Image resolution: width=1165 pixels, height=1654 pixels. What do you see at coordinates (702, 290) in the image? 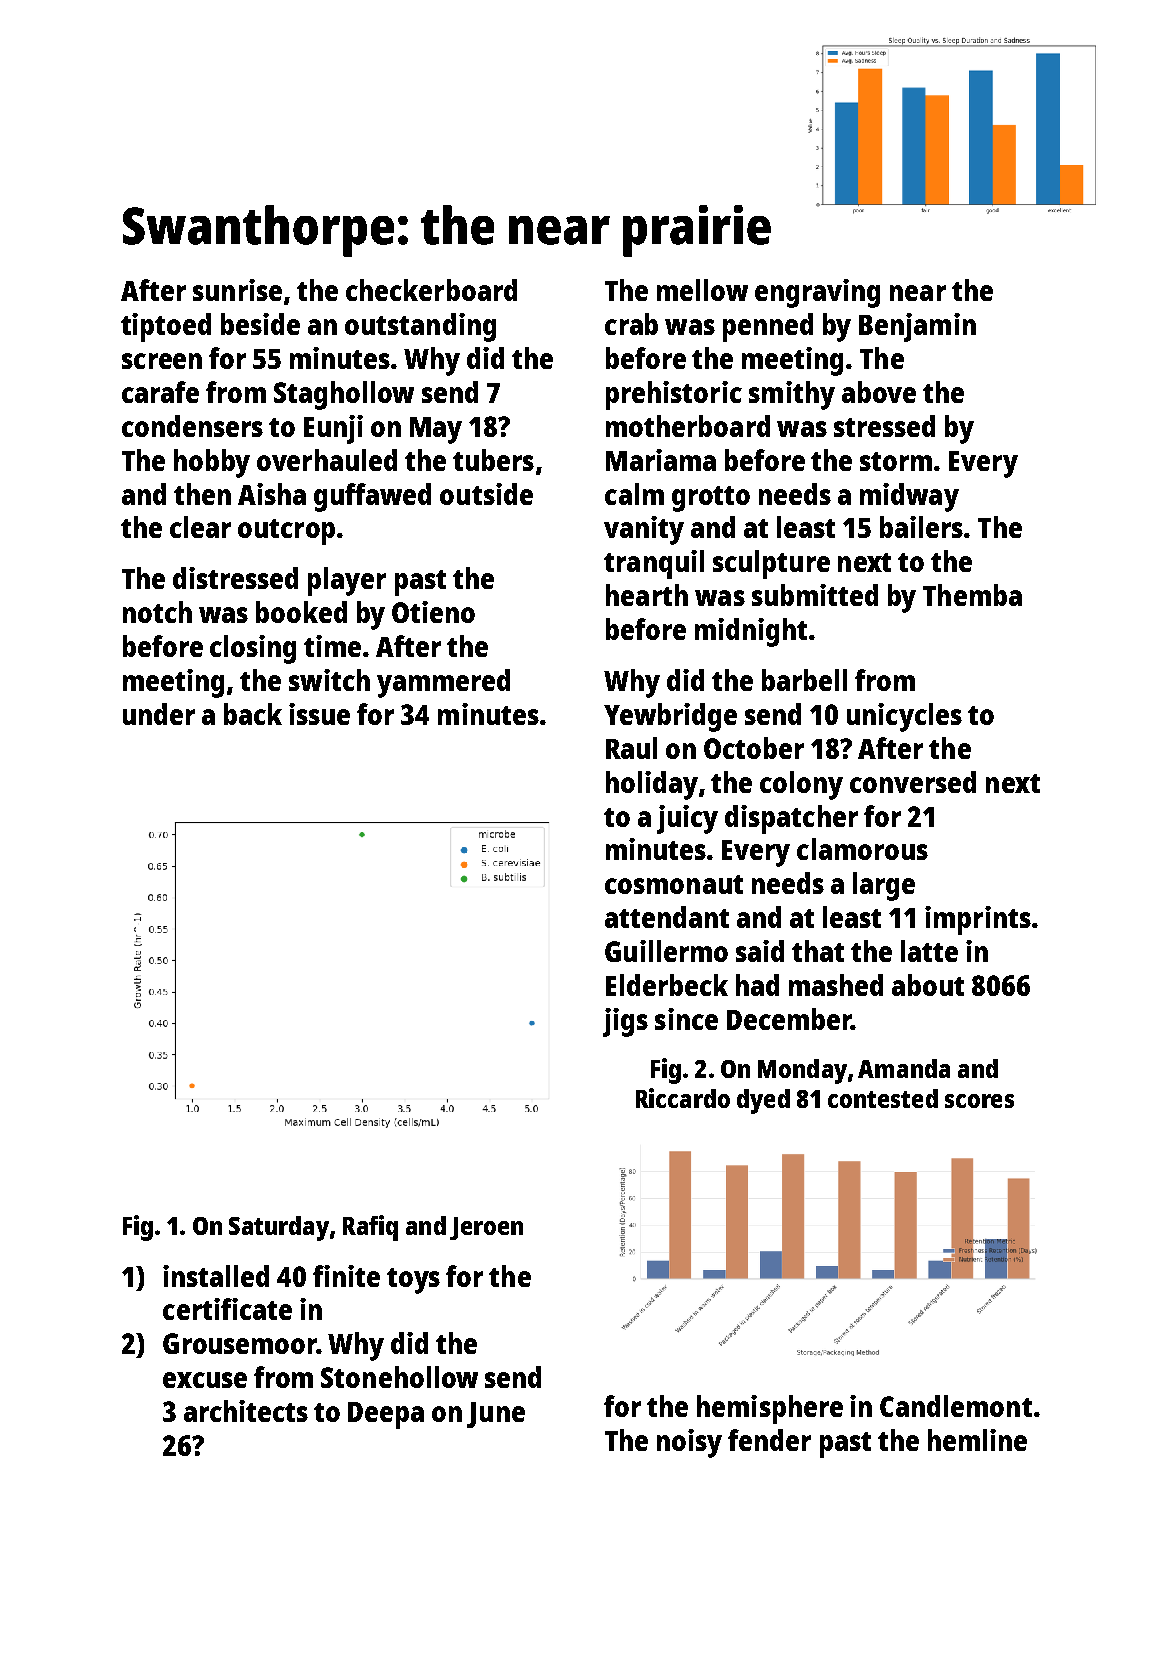
I see `mellow` at bounding box center [702, 290].
